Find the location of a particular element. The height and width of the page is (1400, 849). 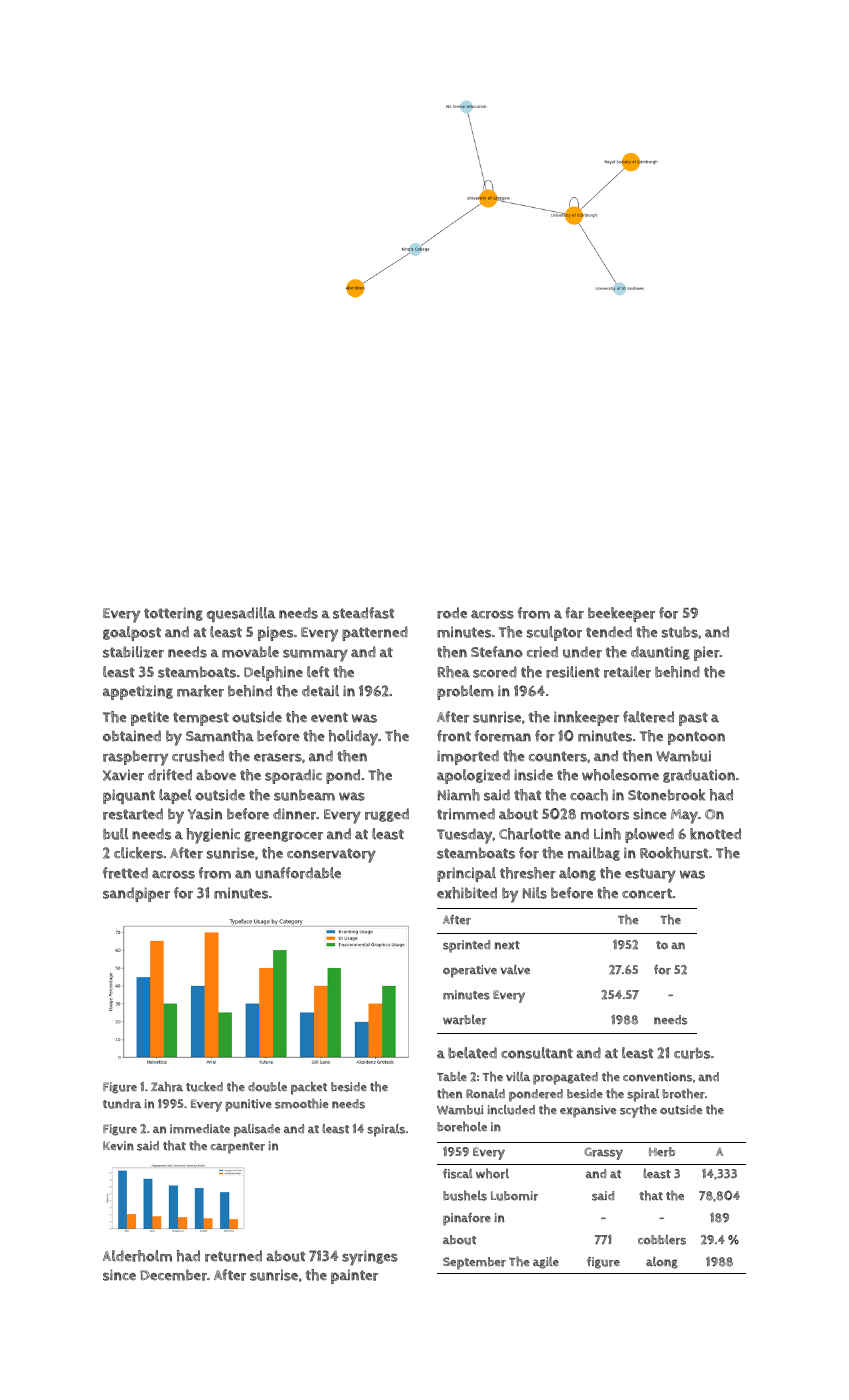

unaffordable is located at coordinates (298, 873).
